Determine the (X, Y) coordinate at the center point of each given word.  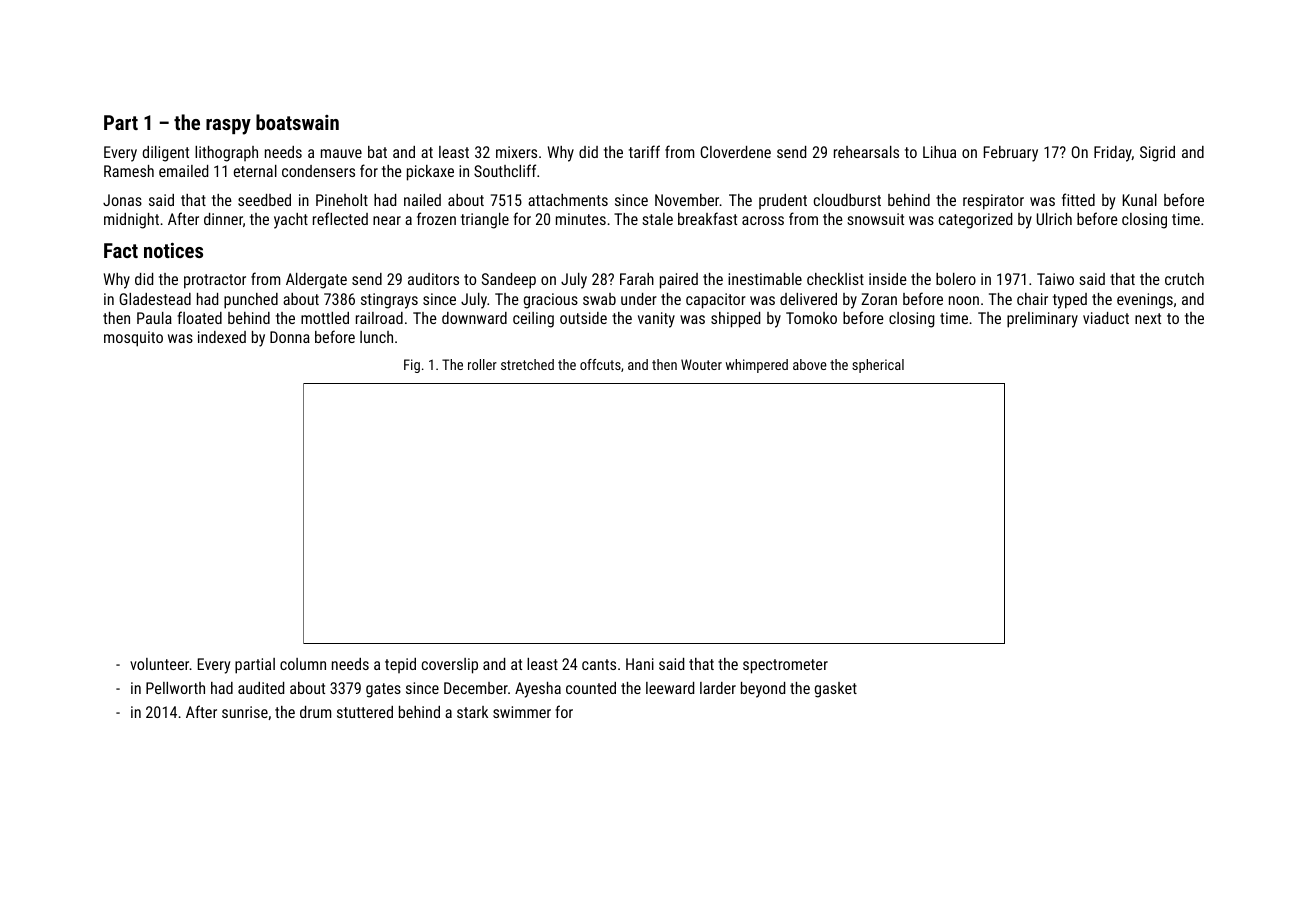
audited (261, 688)
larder (718, 688)
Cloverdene (735, 152)
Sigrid (1157, 154)
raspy (228, 127)
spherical (878, 366)
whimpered (757, 366)
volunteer (160, 664)
